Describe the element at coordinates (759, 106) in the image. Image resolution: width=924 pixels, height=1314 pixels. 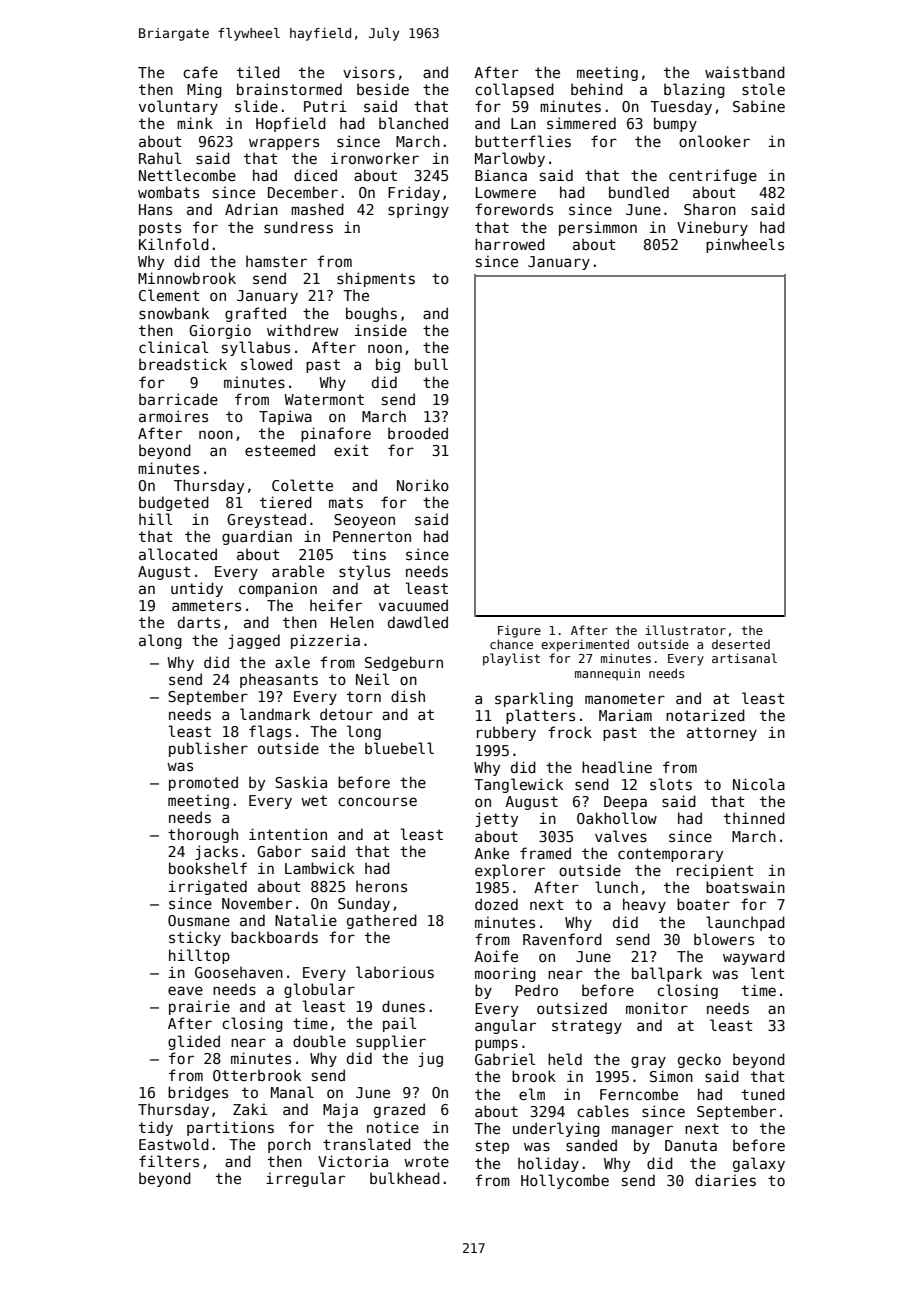
I see `Sabine` at that location.
